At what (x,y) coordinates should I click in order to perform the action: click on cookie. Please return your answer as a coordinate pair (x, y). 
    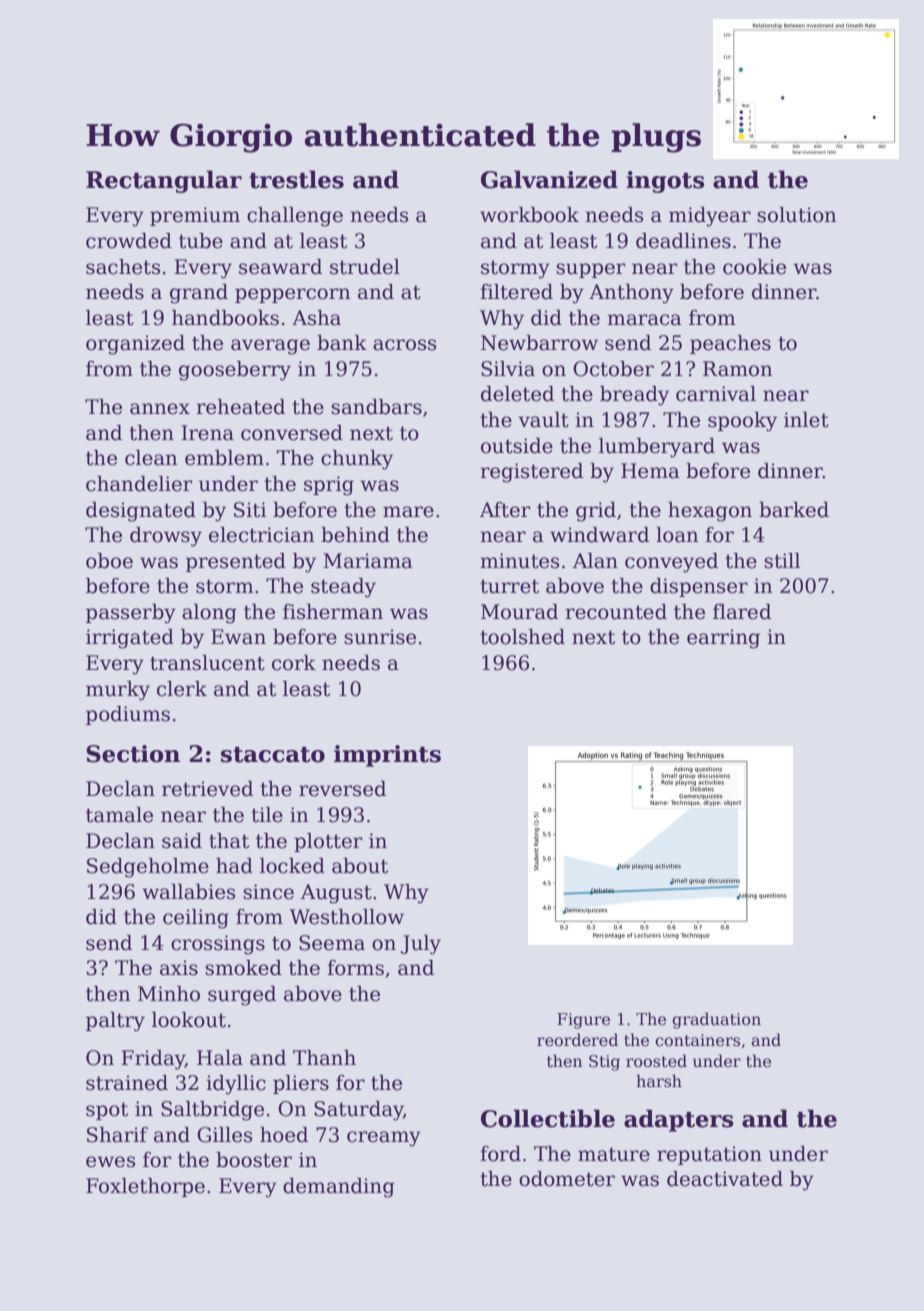
    Looking at the image, I should click on (754, 267).
